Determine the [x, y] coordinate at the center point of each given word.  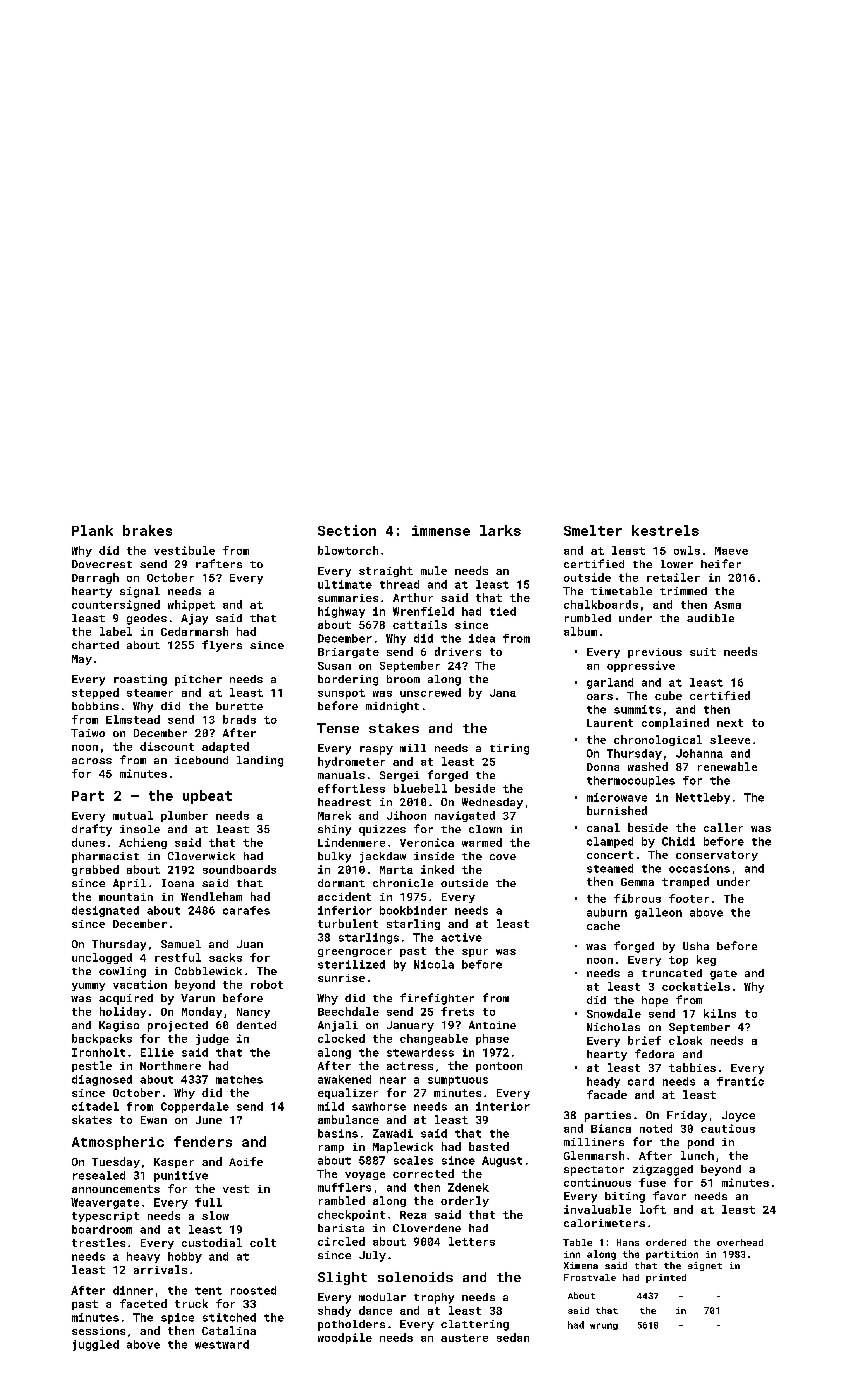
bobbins [95, 706]
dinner [133, 1290]
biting [625, 1197]
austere [464, 1338]
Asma [727, 605]
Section [347, 530]
